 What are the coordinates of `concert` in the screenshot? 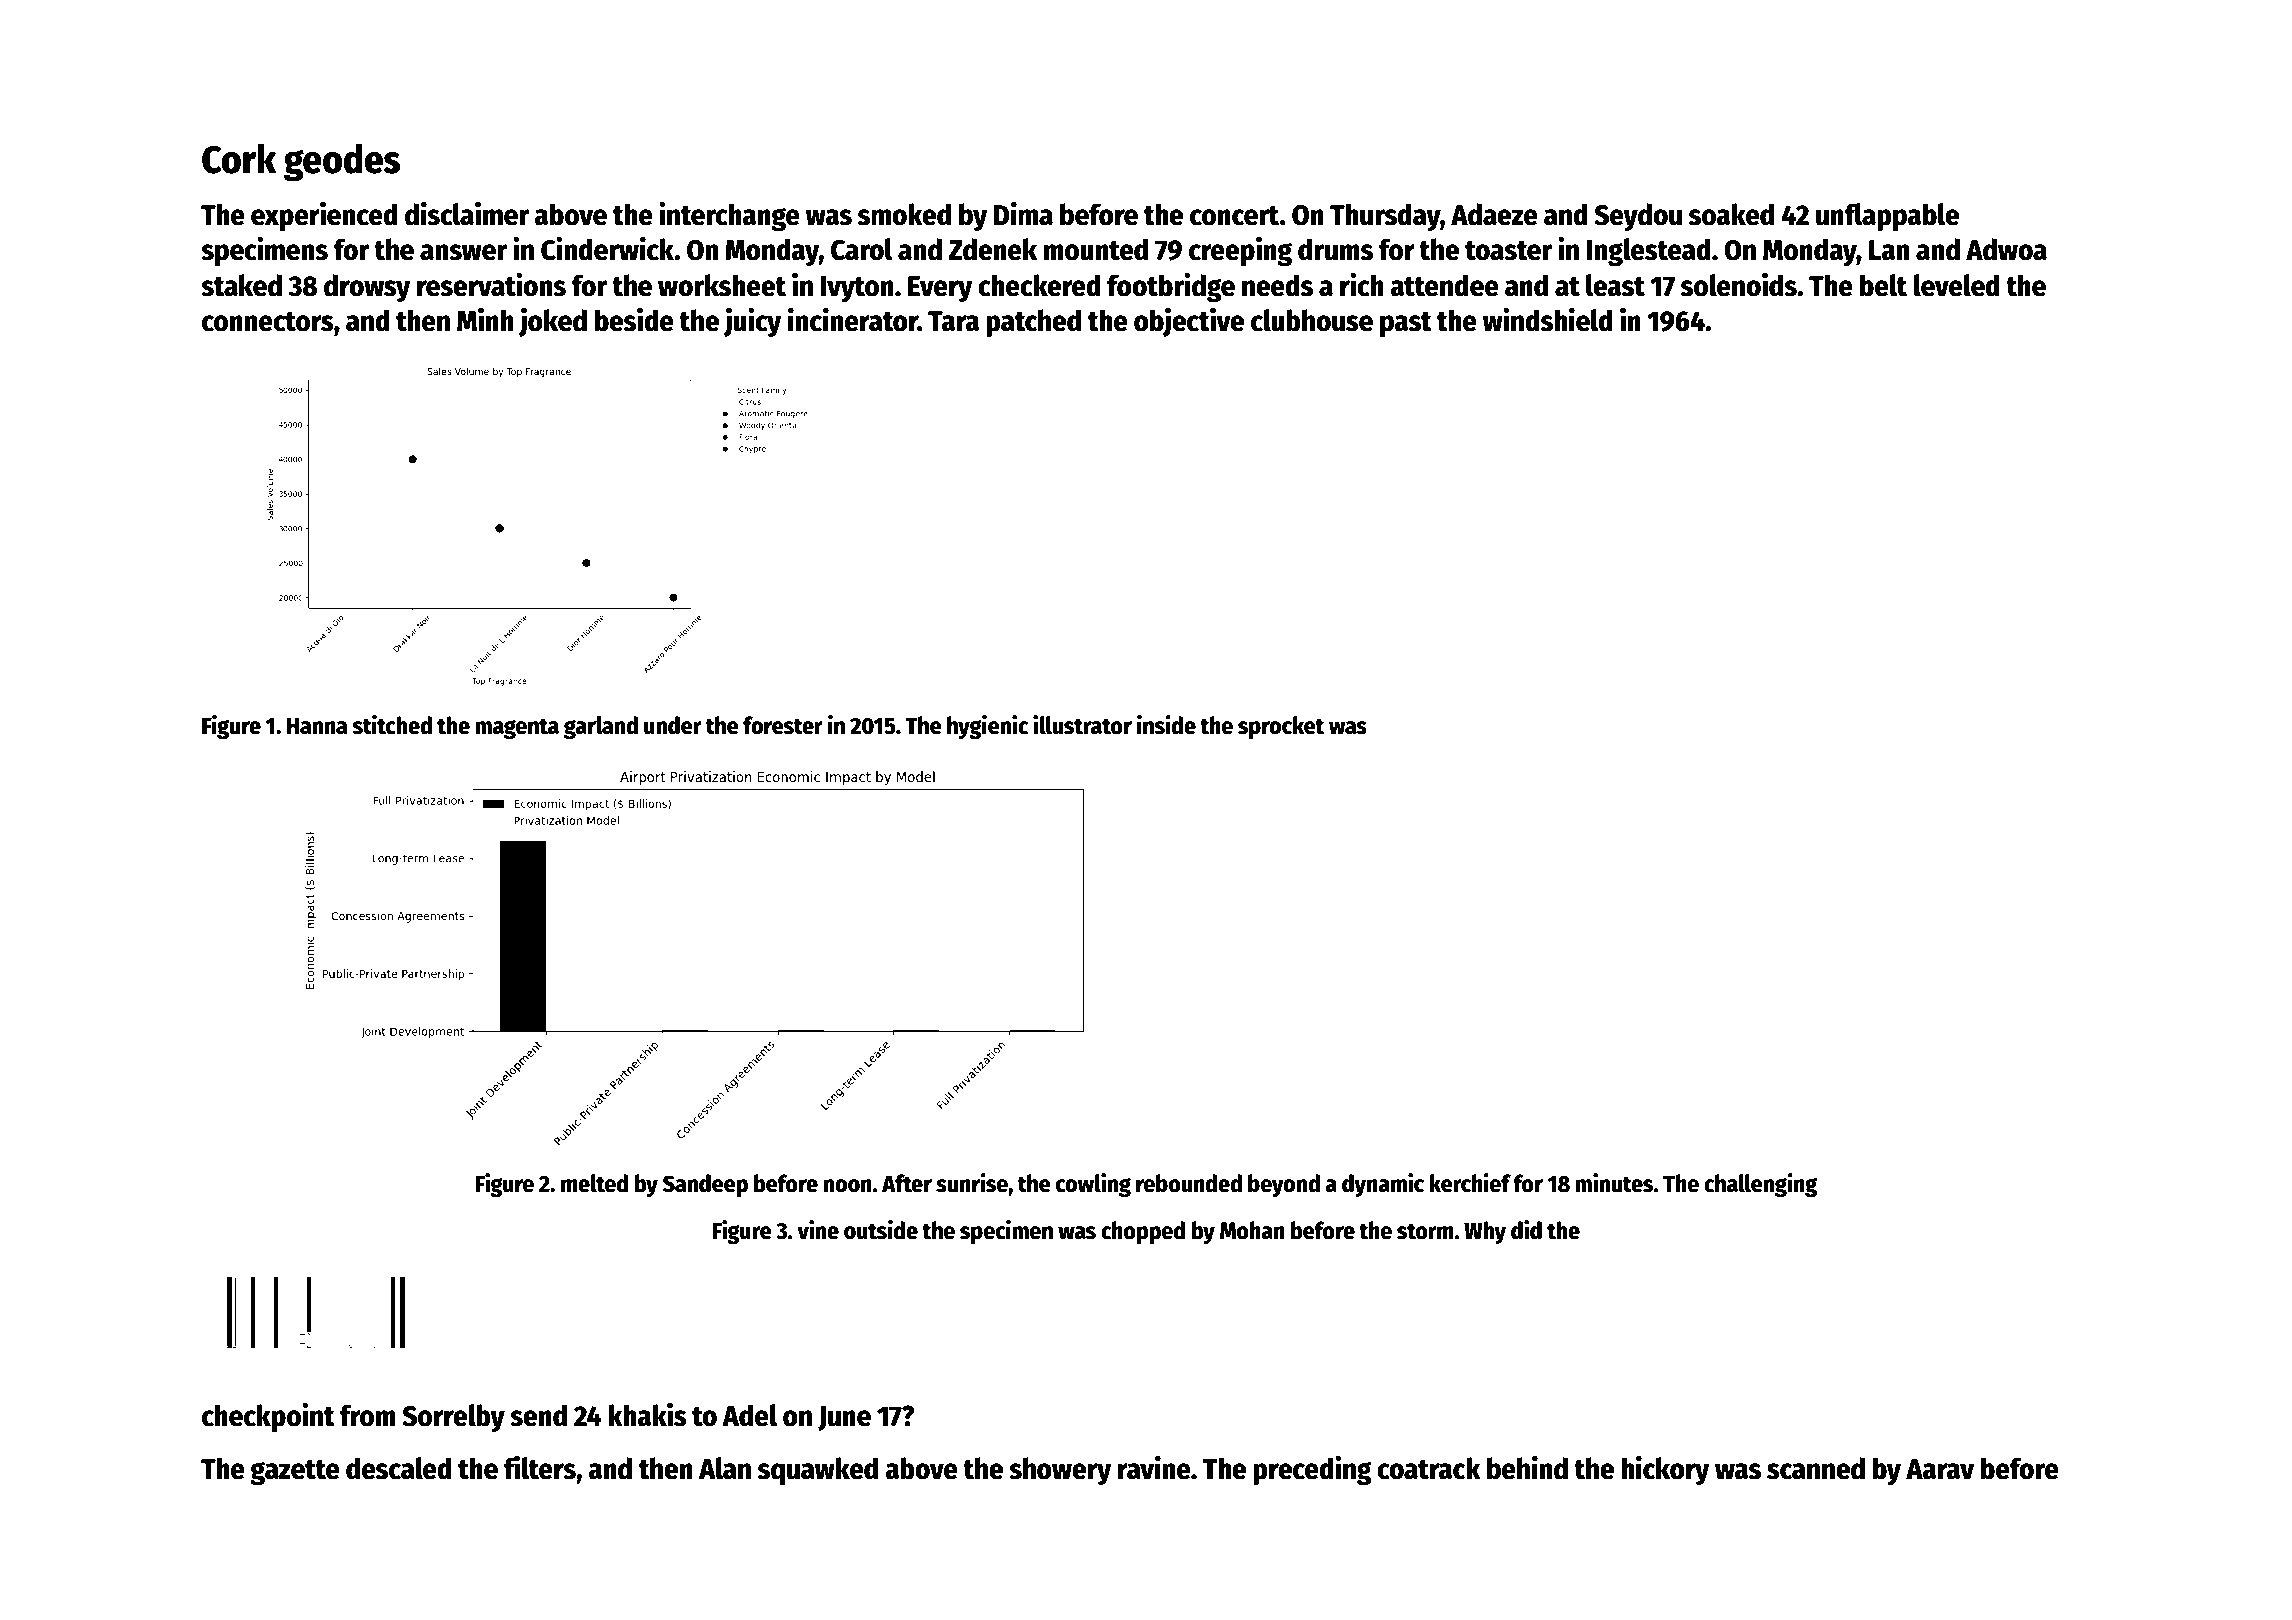 It's located at (1235, 216).
